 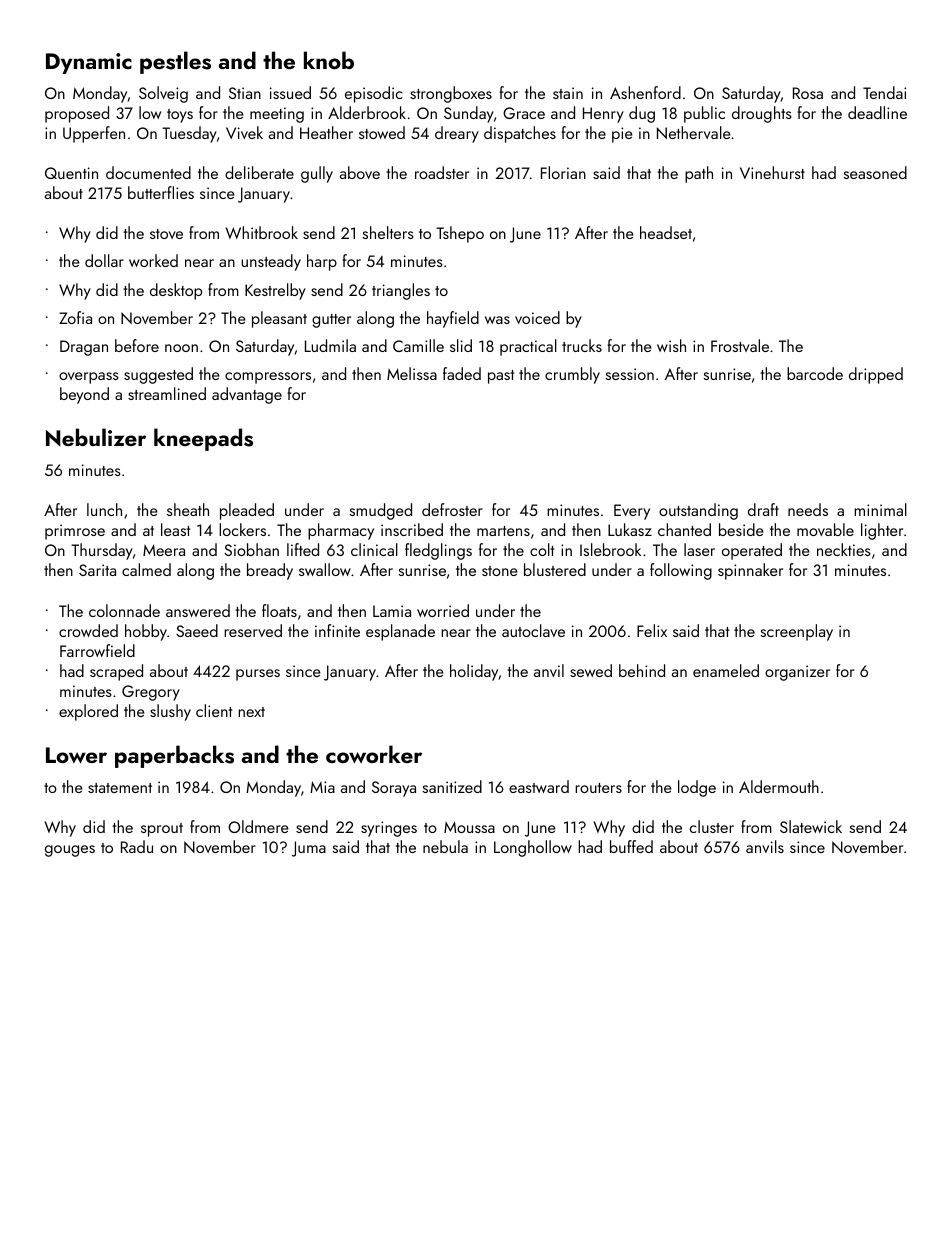 What do you see at coordinates (741, 529) in the screenshot?
I see `beside` at bounding box center [741, 529].
